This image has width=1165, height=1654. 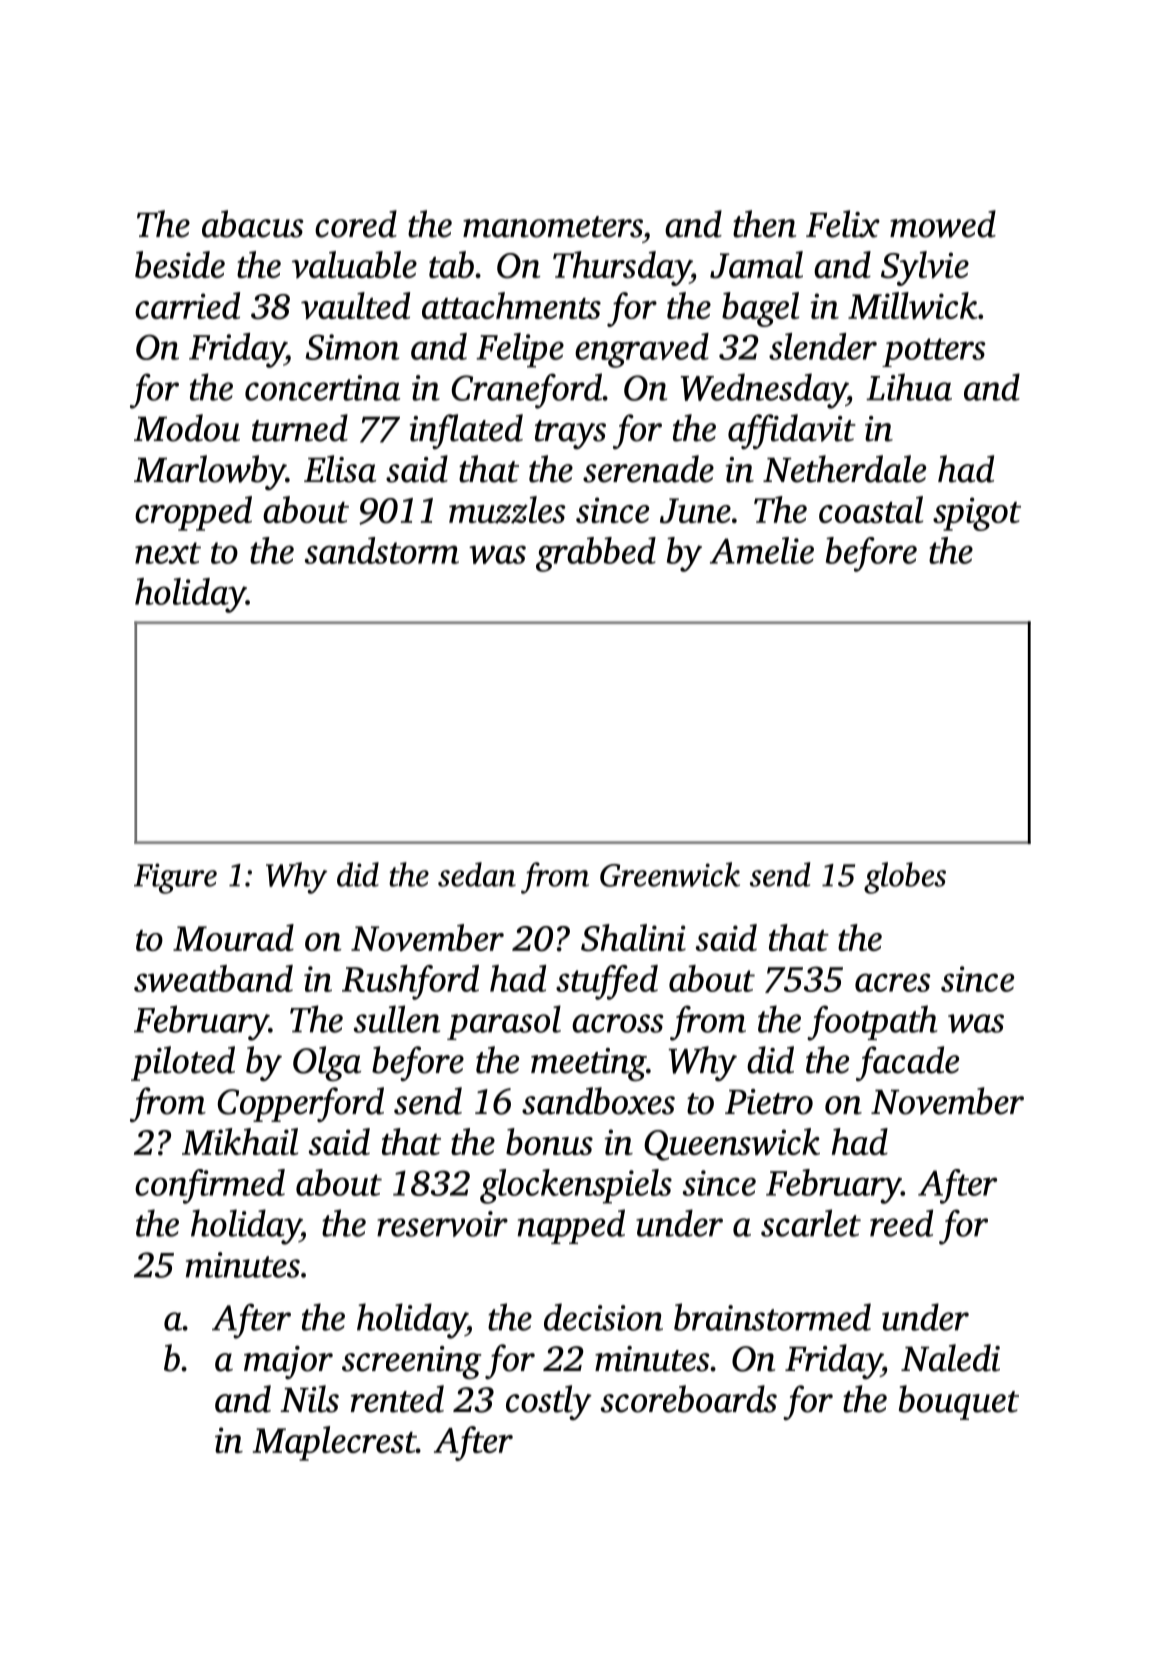 What do you see at coordinates (334, 1443) in the image?
I see `Maplecrest` at bounding box center [334, 1443].
